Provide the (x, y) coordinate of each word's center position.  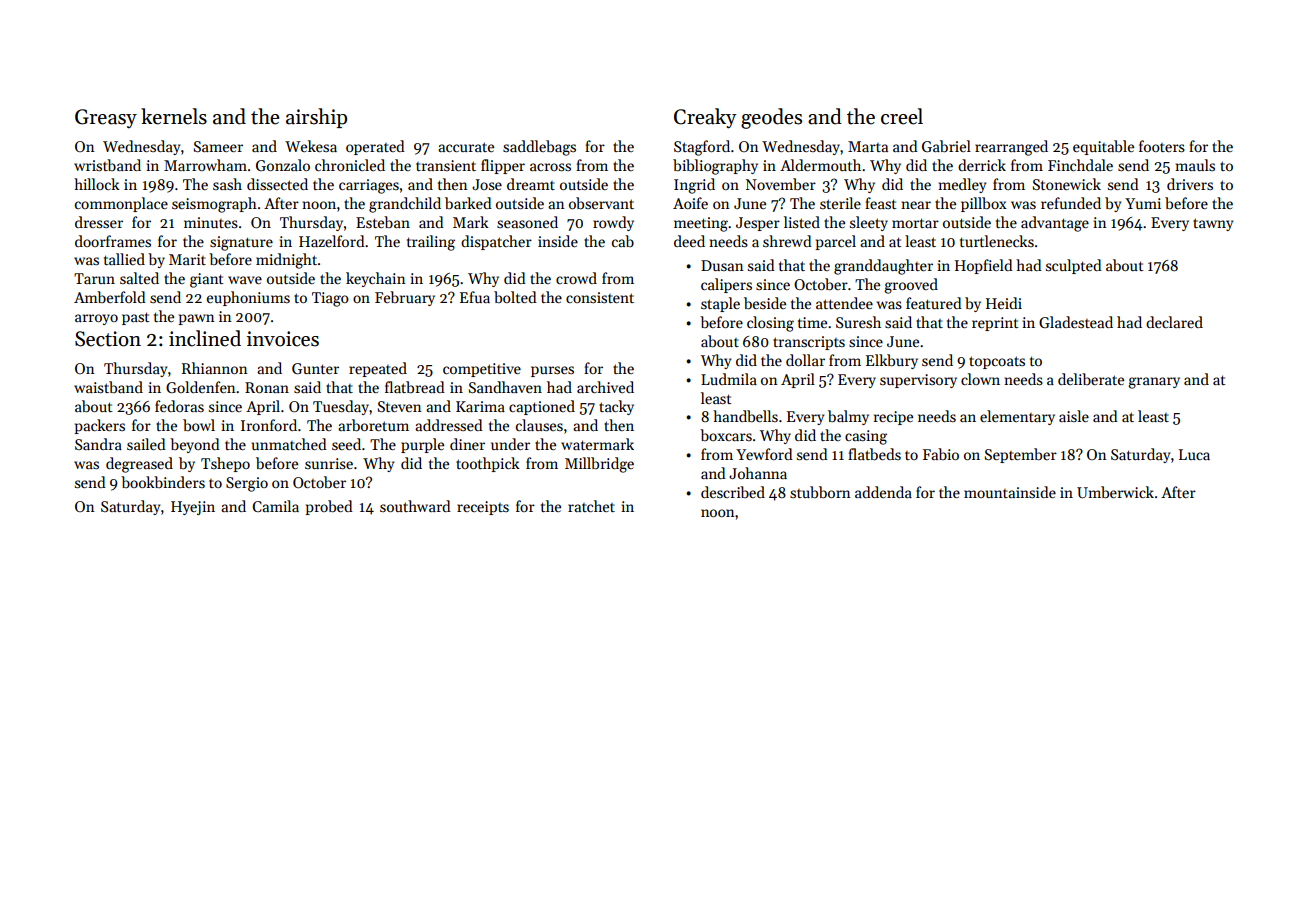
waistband (108, 387)
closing (770, 324)
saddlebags (539, 148)
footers (1162, 146)
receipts (483, 508)
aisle (1074, 416)
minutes (211, 222)
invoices (283, 339)
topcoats (997, 362)
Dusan (722, 265)
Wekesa (311, 146)
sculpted (1074, 266)
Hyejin (193, 508)
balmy (848, 417)
